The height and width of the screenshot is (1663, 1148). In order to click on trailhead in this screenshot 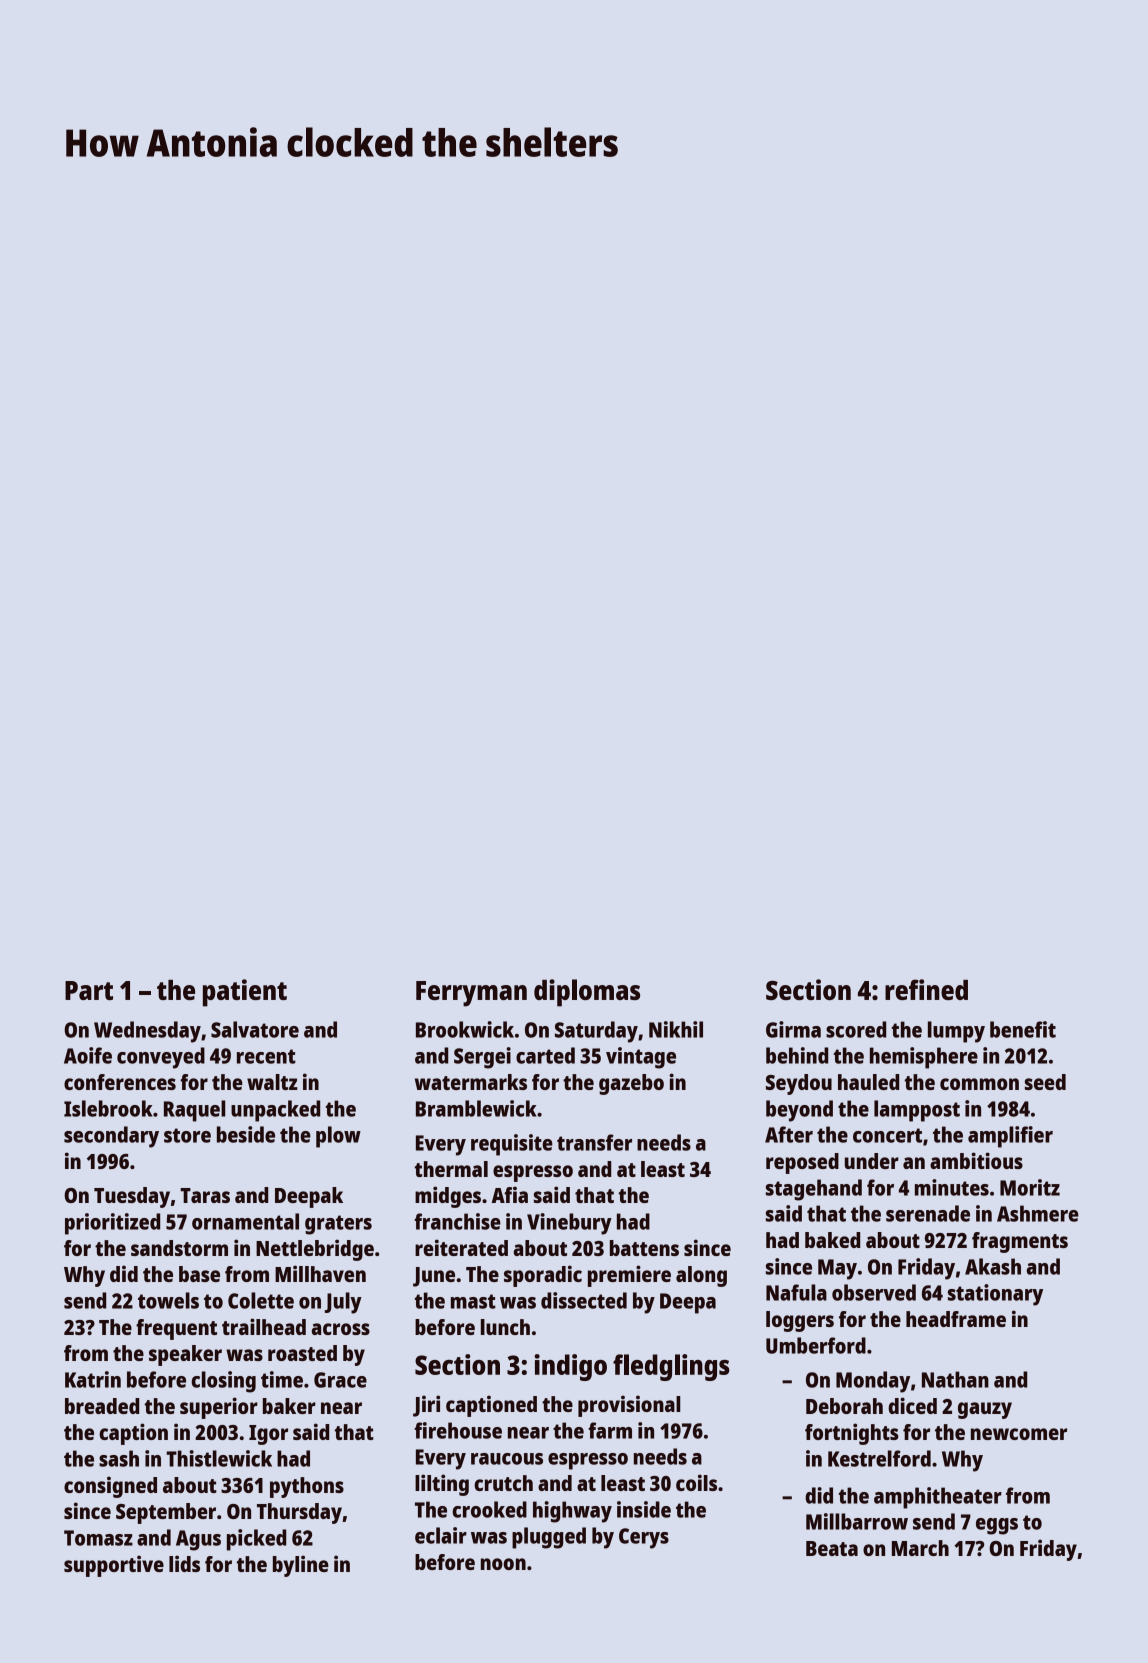, I will do `click(264, 1326)`.
